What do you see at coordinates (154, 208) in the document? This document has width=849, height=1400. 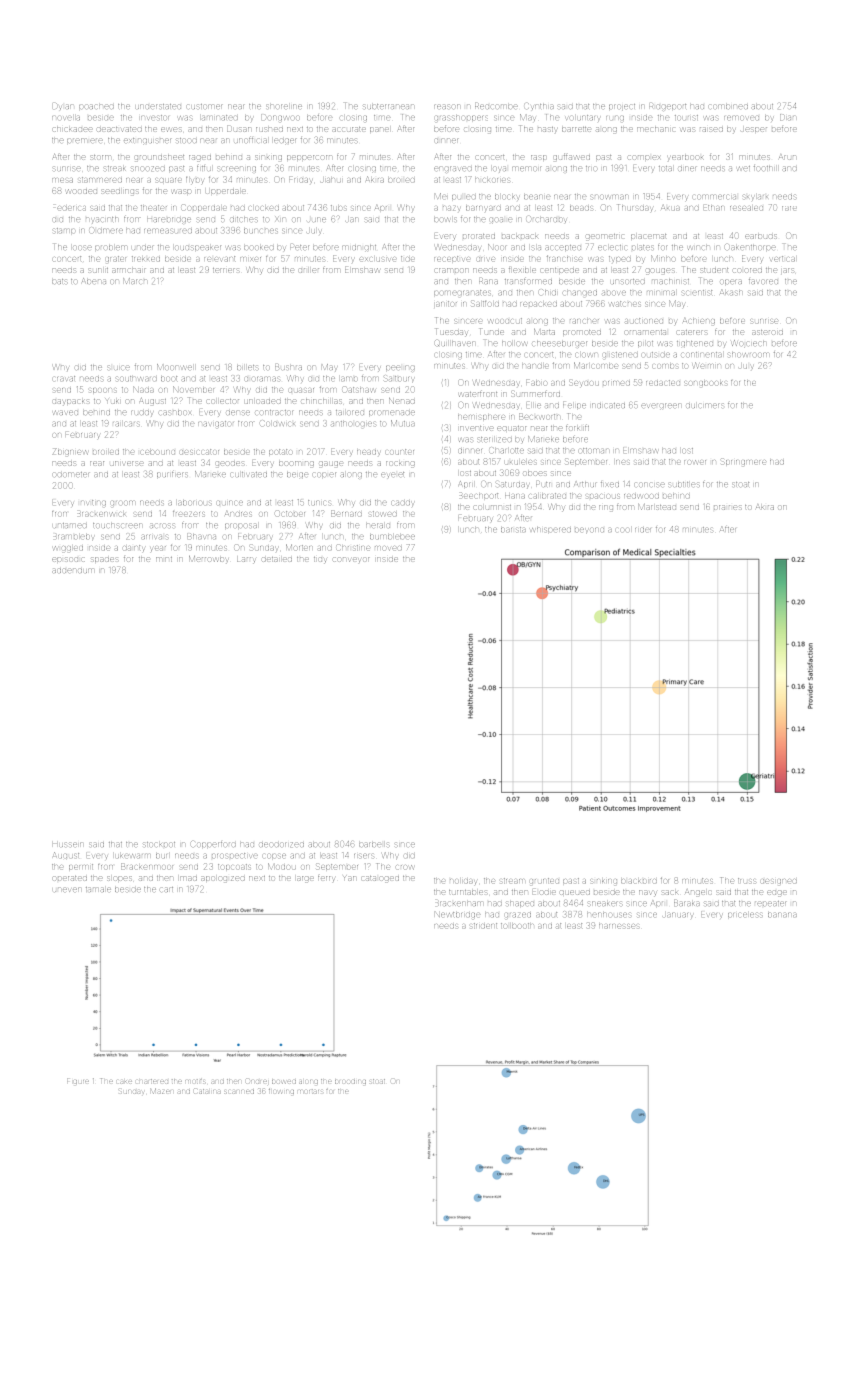 I see `theater` at bounding box center [154, 208].
